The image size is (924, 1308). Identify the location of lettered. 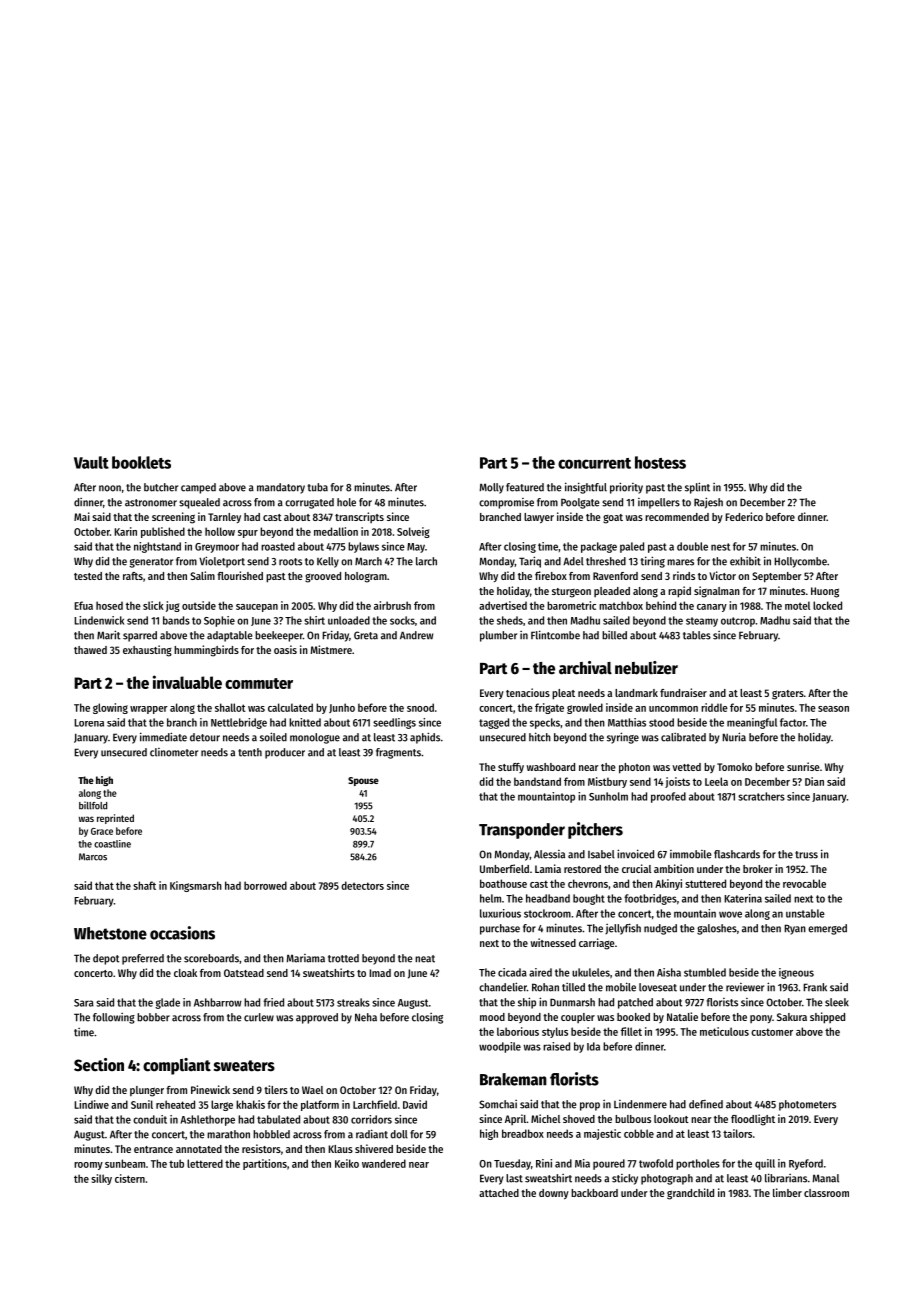
(205, 1163).
